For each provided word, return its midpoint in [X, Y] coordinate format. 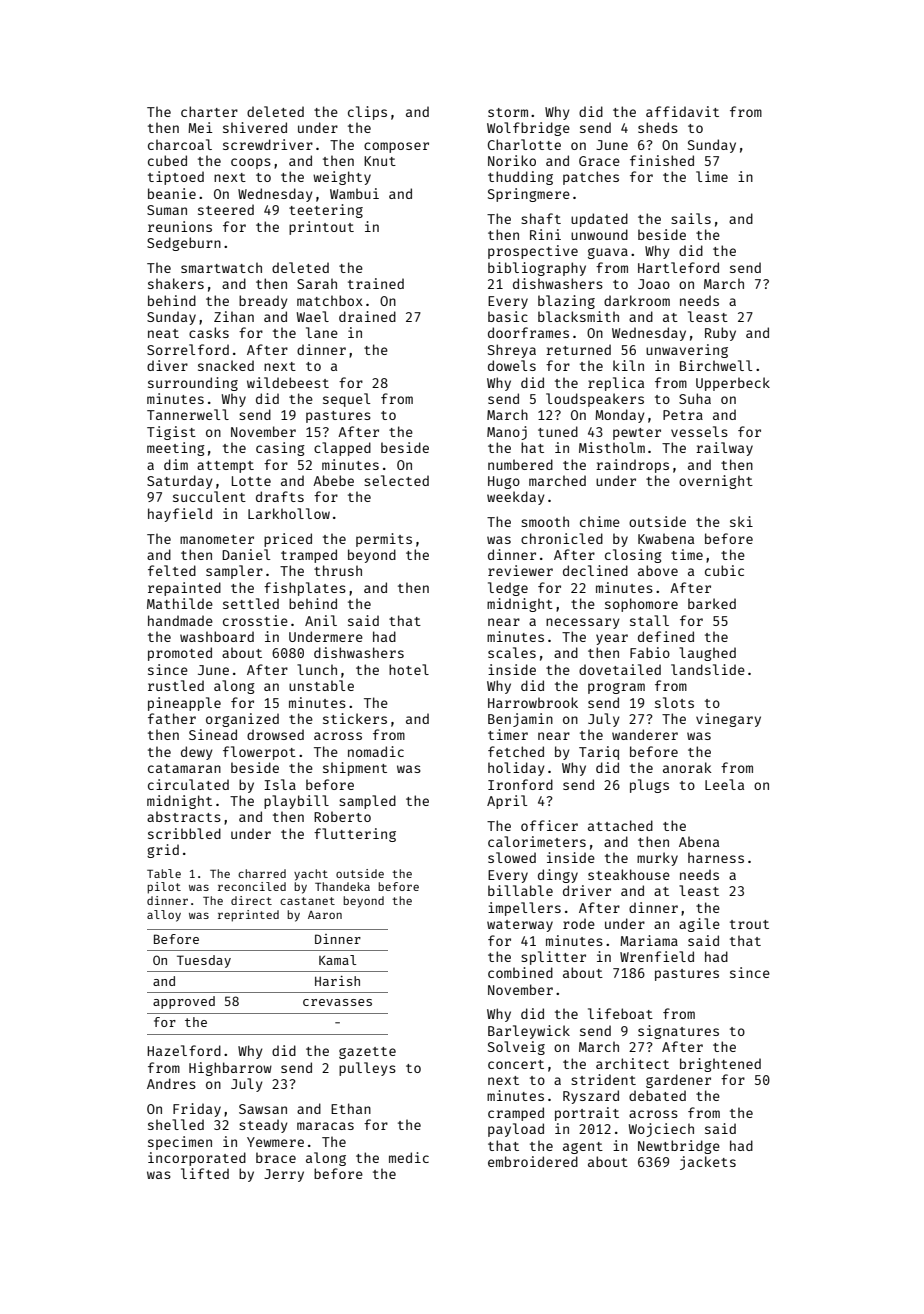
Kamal [337, 960]
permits [384, 540]
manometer [217, 539]
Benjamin [520, 720]
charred [262, 873]
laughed [707, 654]
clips [367, 113]
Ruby [720, 334]
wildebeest [288, 382]
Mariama [649, 940]
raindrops [632, 466]
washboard [217, 636]
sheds [658, 127]
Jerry [284, 1175]
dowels [512, 365]
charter [209, 111]
